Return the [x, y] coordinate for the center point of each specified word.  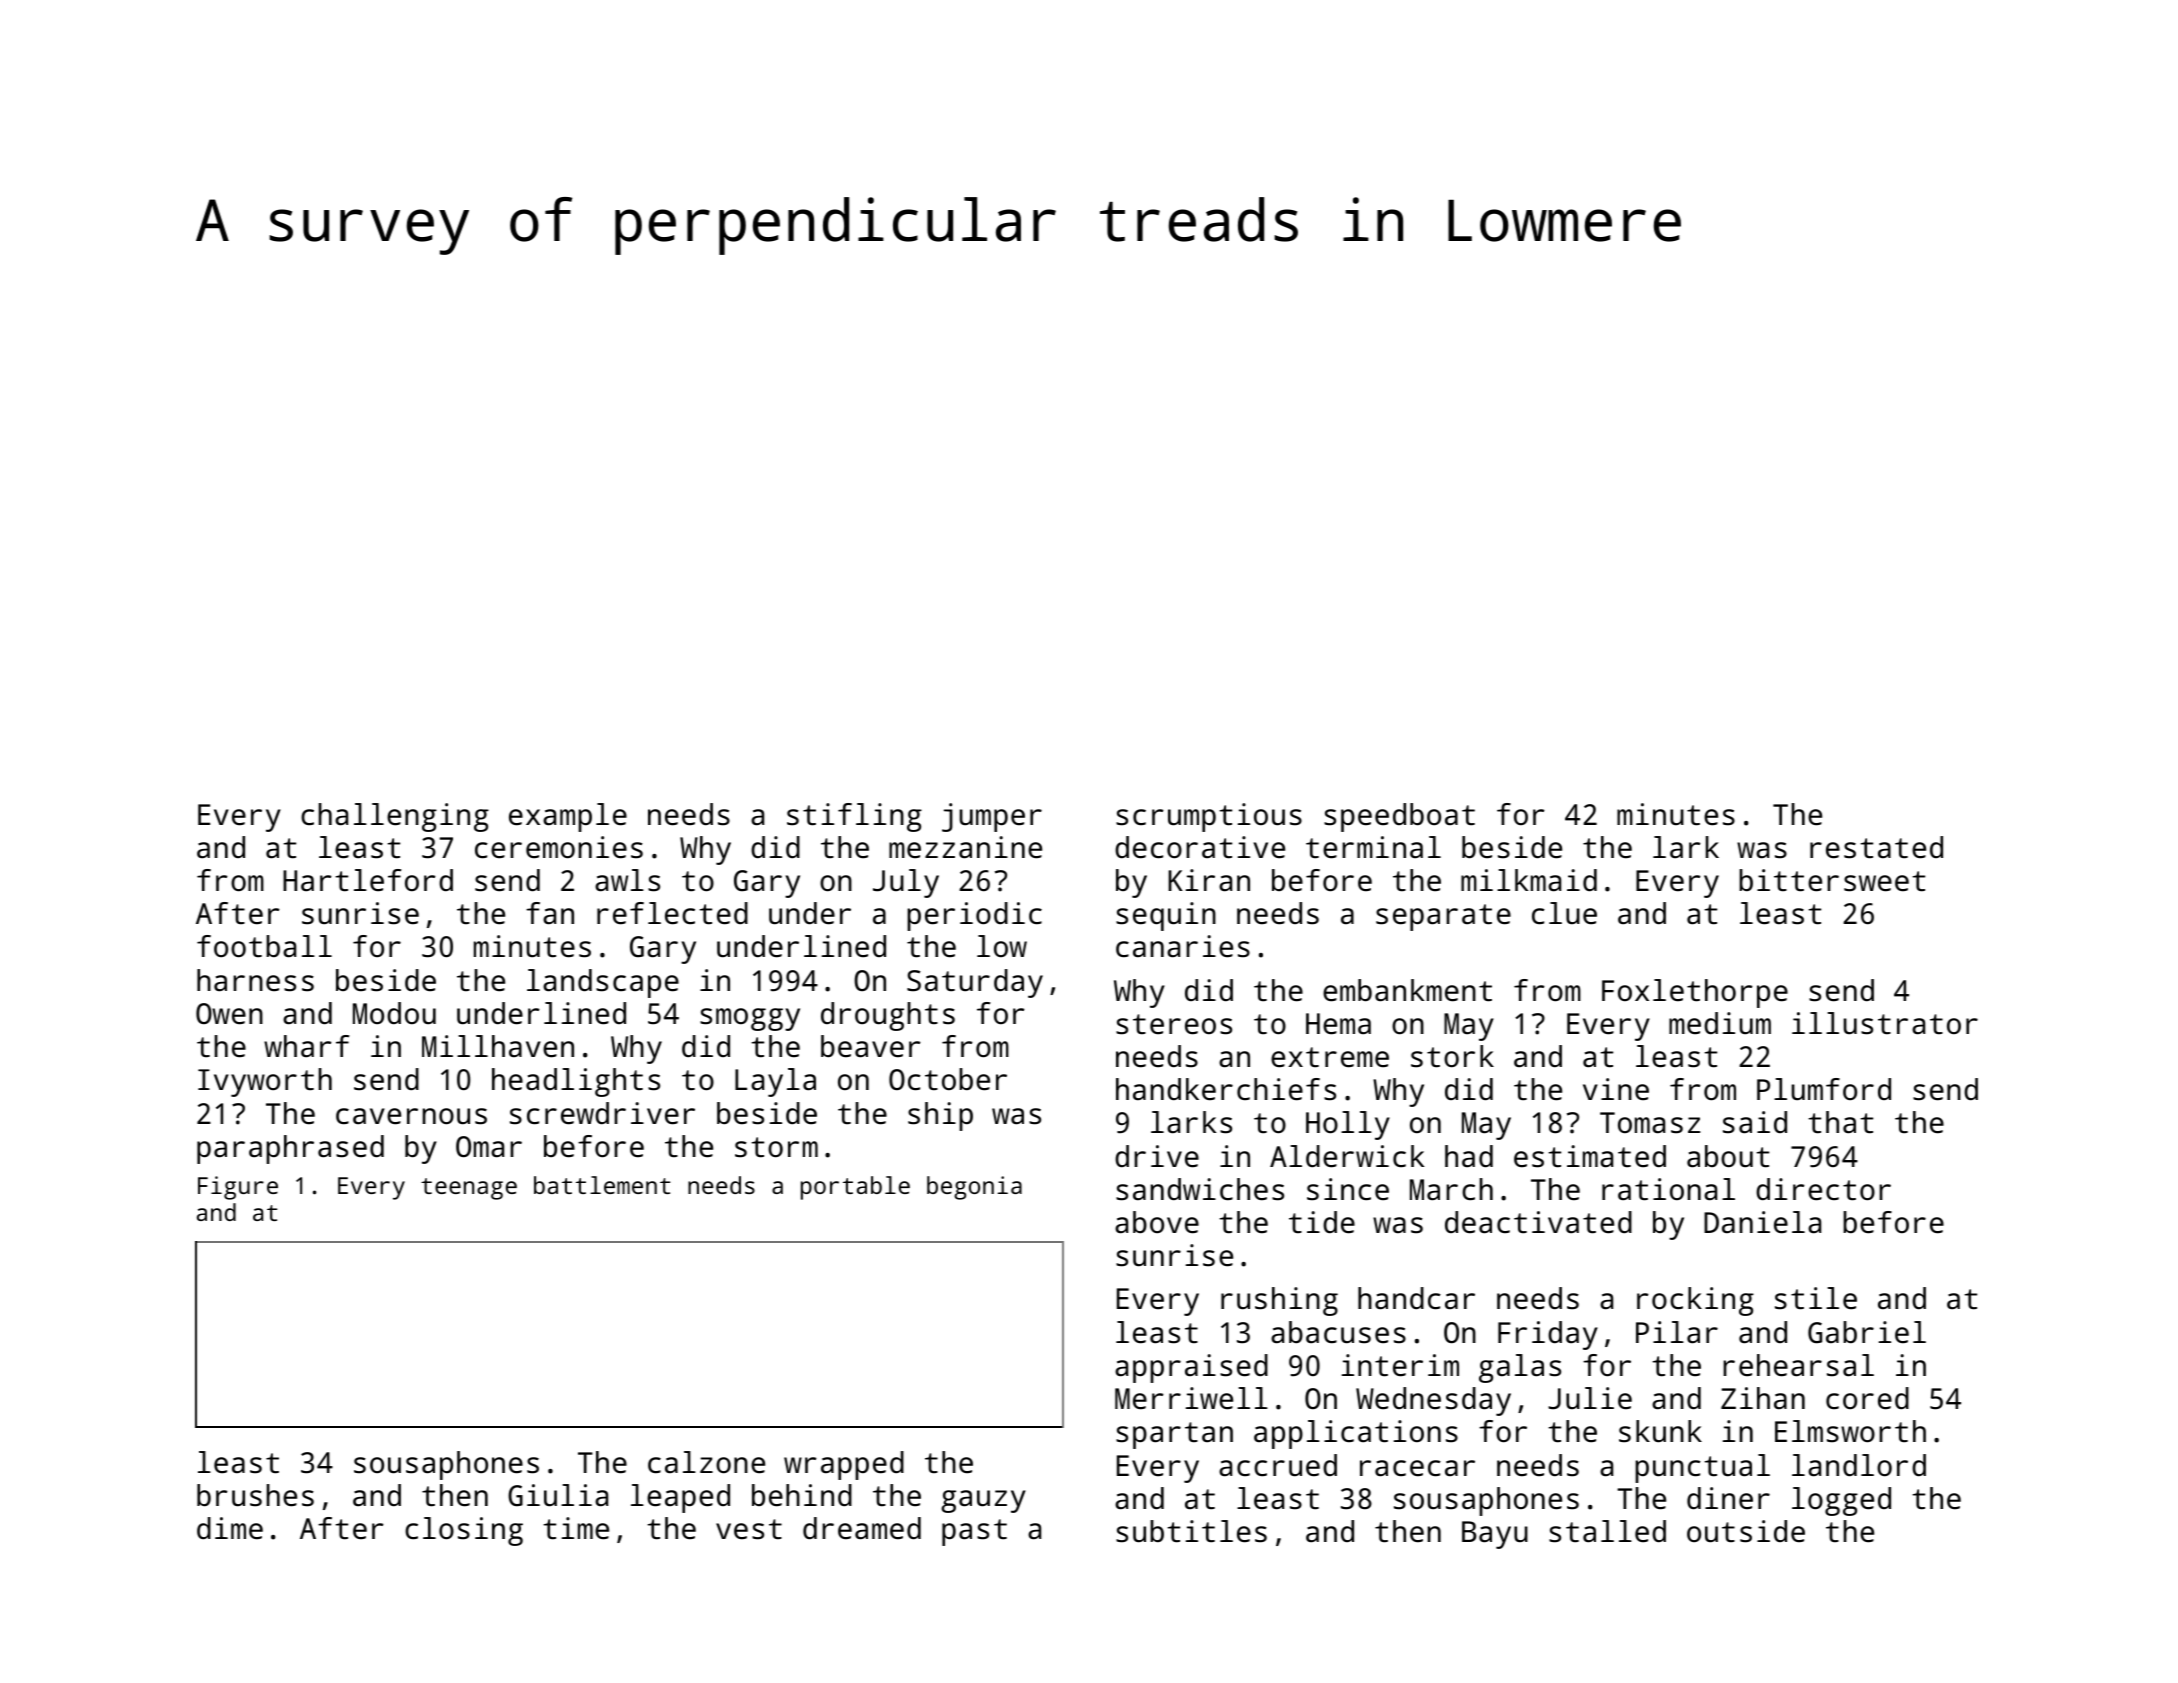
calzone [706, 1462]
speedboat [1399, 817]
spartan [1174, 1435]
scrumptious [1209, 817]
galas [1520, 1368]
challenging [395, 817]
